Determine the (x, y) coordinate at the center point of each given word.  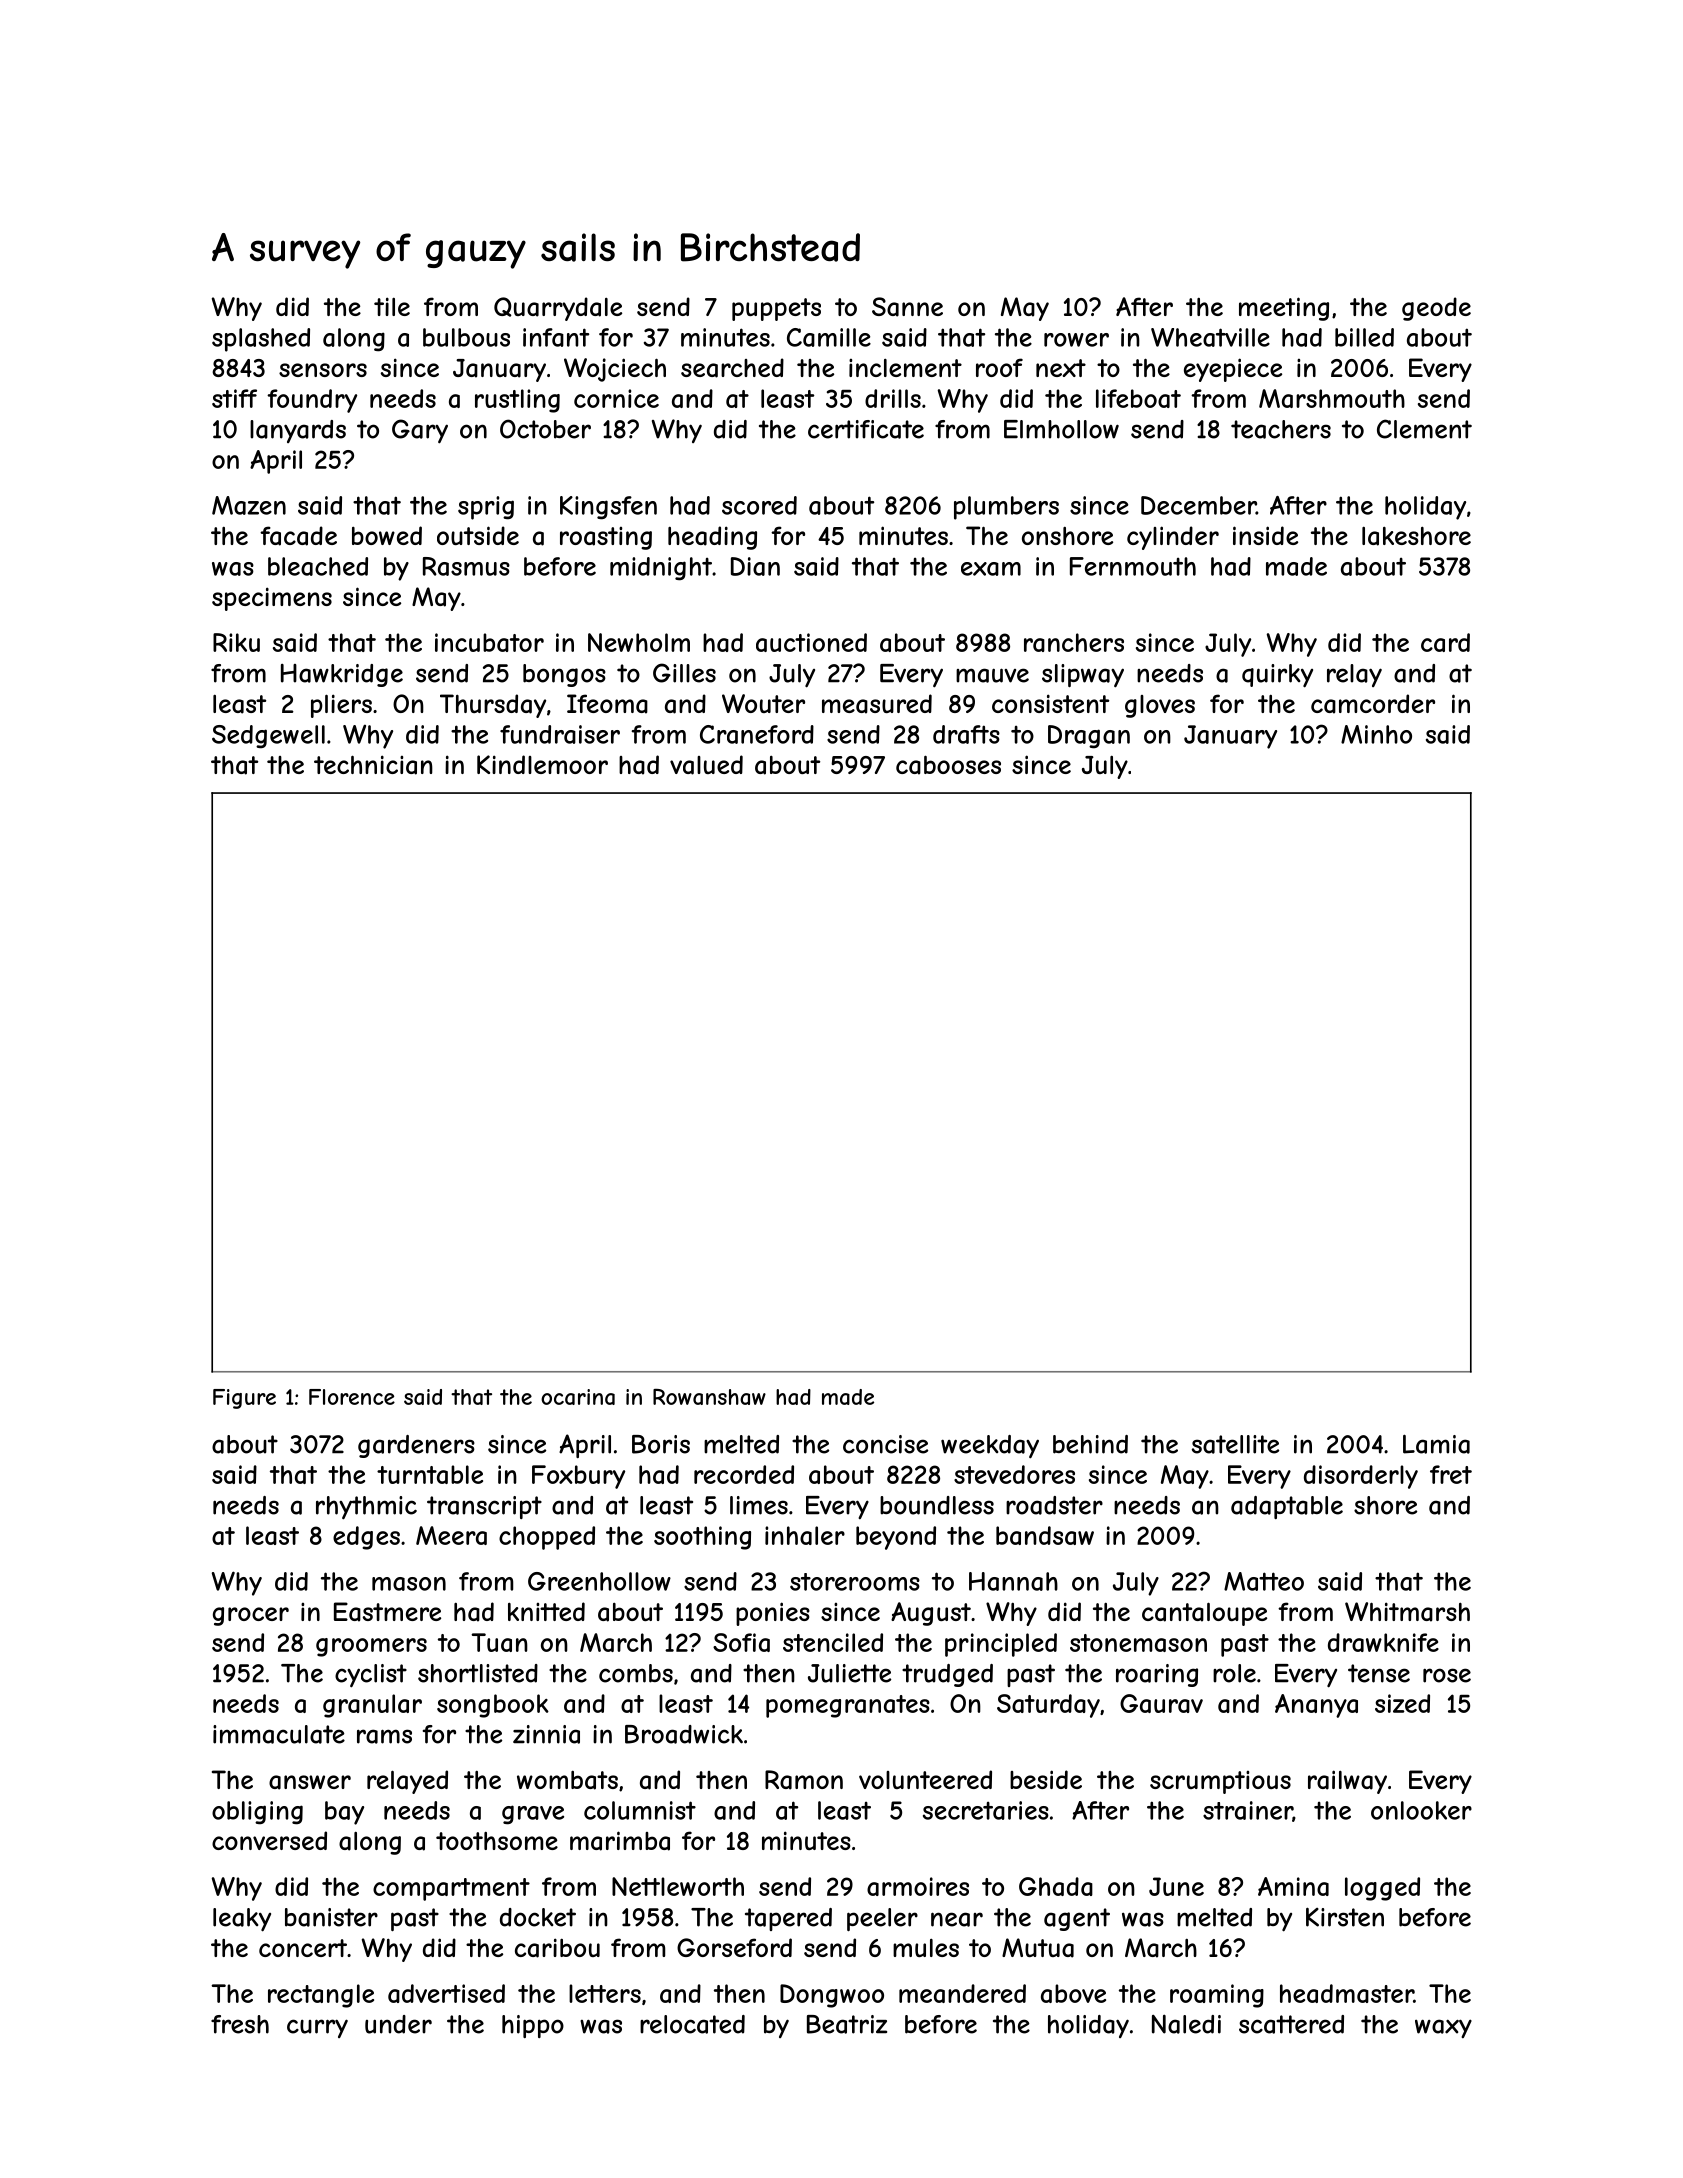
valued (706, 765)
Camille (829, 337)
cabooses (948, 765)
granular (372, 1706)
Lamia (1436, 1444)
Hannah (1013, 1581)
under (398, 2024)
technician (373, 765)
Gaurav (1161, 1703)
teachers (1281, 429)
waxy (1443, 2028)
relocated (692, 2024)
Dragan (1089, 737)
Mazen (249, 505)
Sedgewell (268, 737)
